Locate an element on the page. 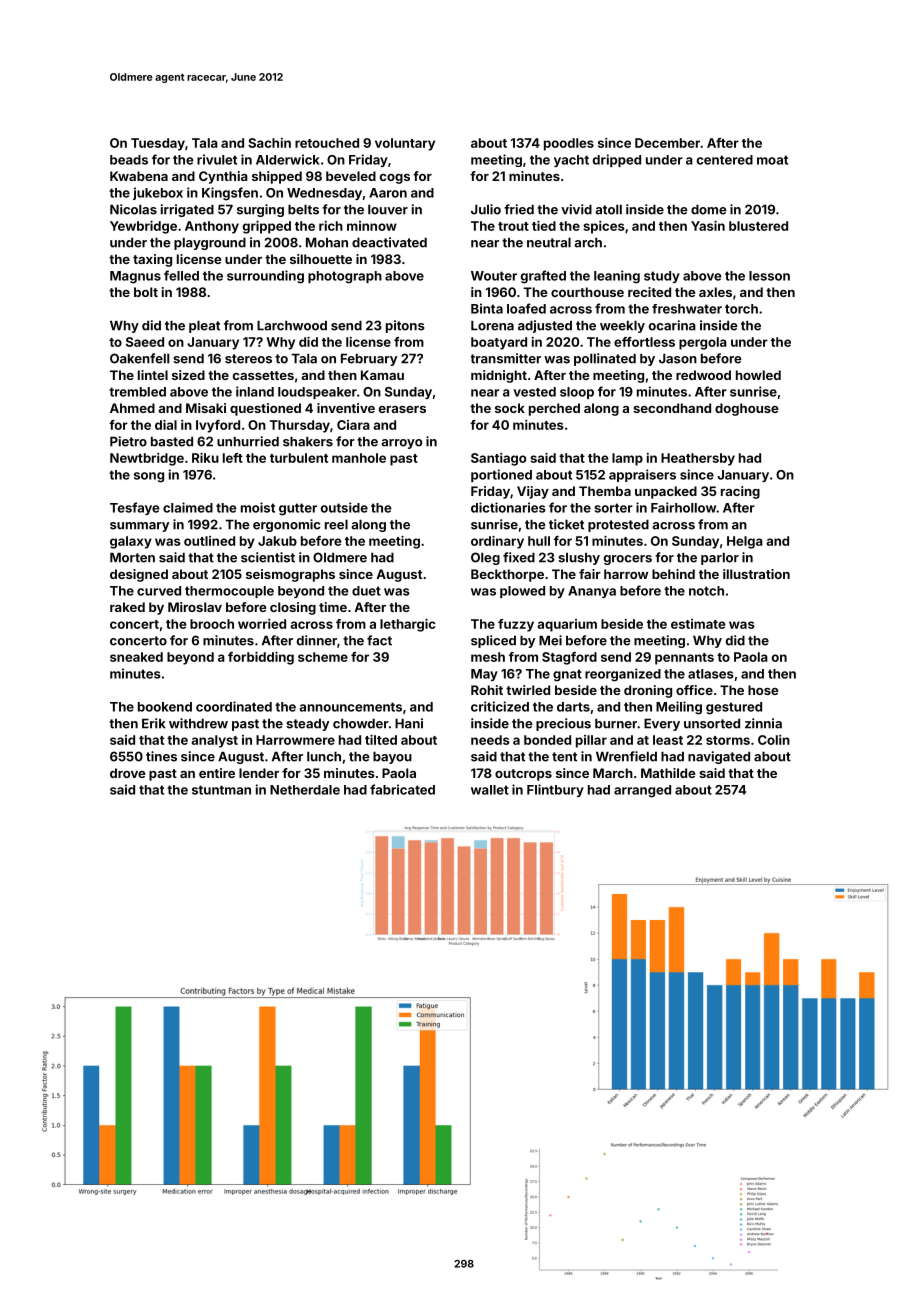 This page has width=908, height=1316. lintel is located at coordinates (153, 375).
